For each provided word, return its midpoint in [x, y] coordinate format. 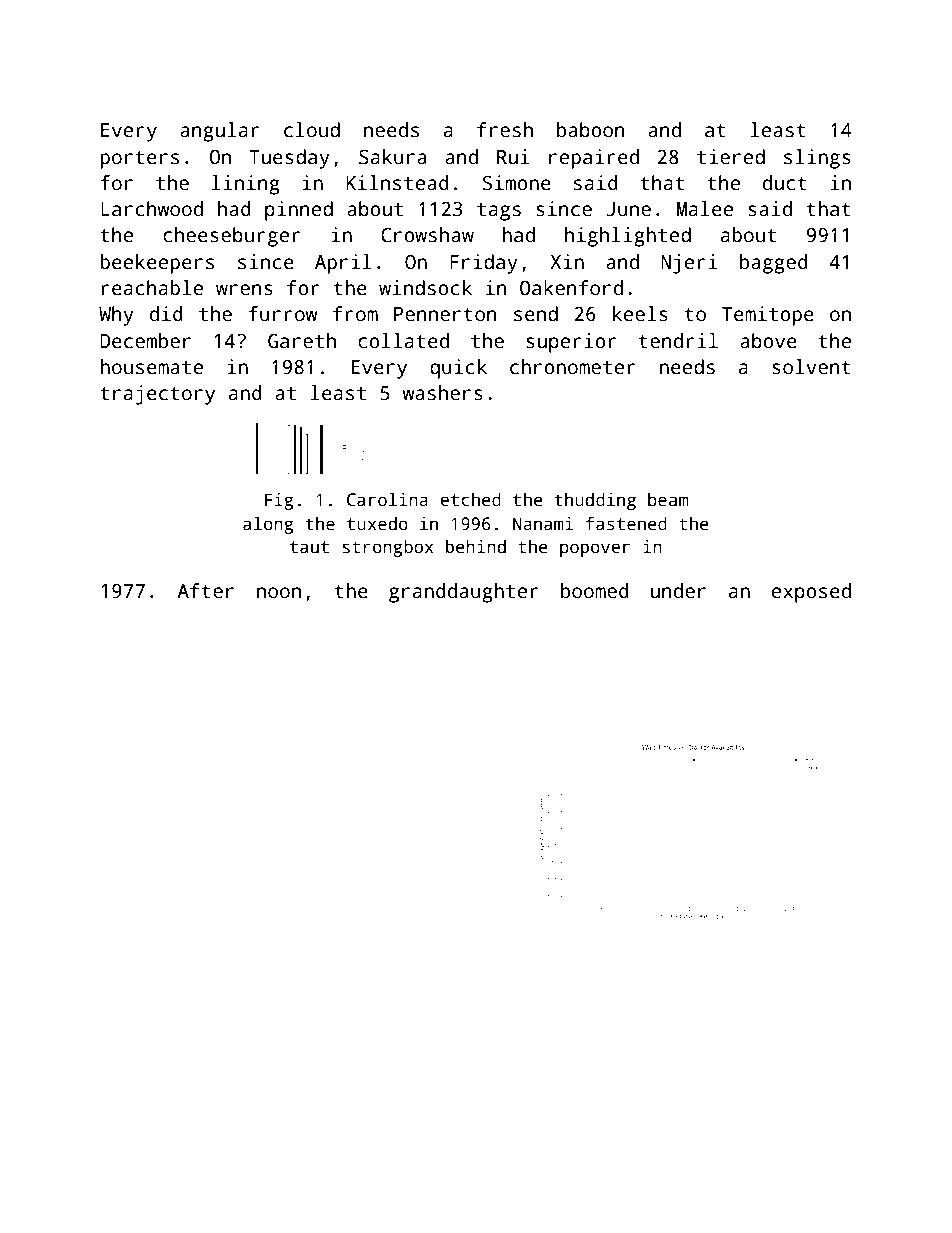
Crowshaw [427, 235]
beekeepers [157, 264]
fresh [505, 130]
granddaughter [464, 593]
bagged [774, 264]
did [166, 314]
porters [139, 160]
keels [640, 314]
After [205, 591]
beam [668, 500]
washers [442, 393]
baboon [591, 130]
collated [403, 341]
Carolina [387, 499]
